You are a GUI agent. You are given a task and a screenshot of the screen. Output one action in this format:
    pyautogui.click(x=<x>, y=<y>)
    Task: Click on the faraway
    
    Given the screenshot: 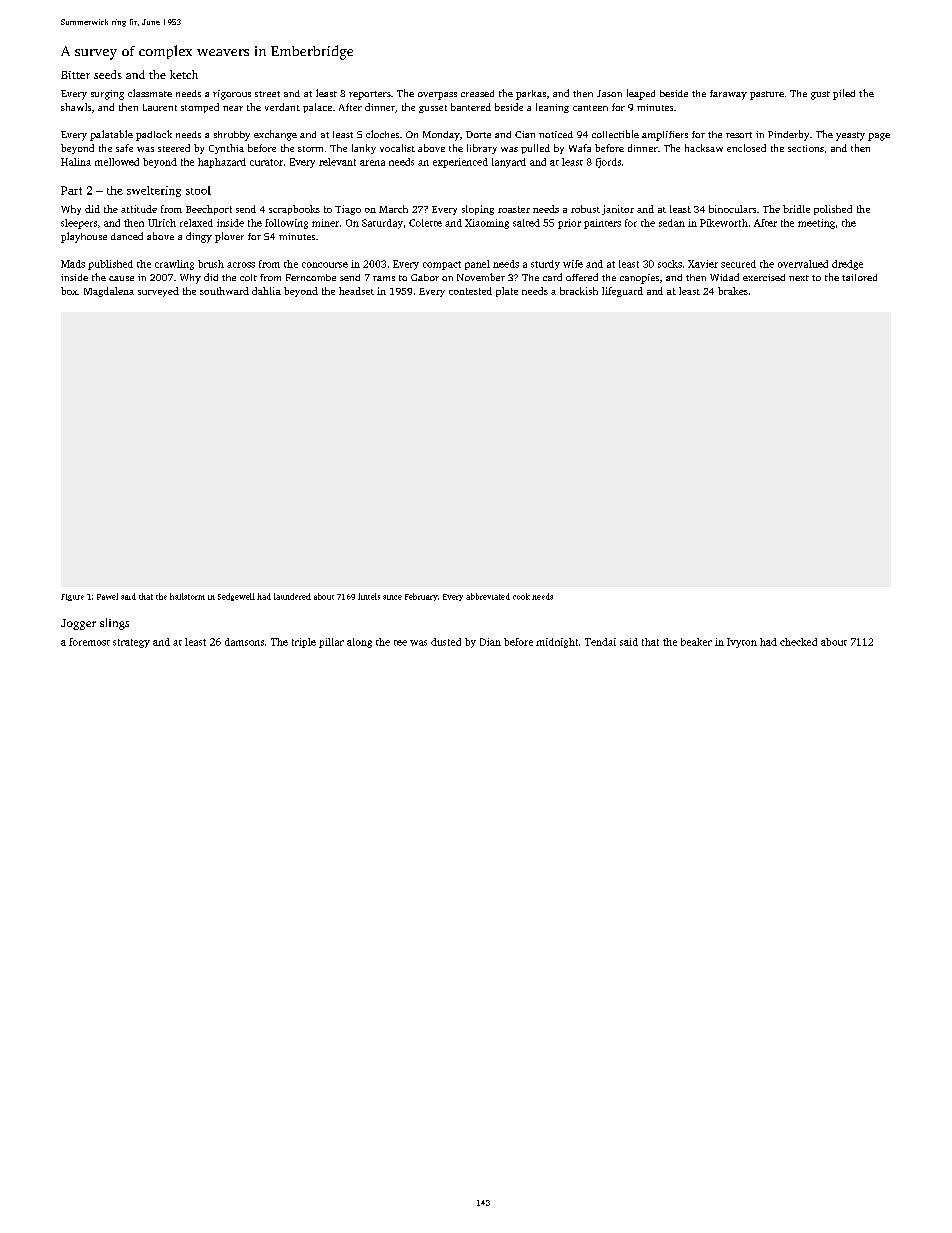 What is the action you would take?
    pyautogui.click(x=728, y=95)
